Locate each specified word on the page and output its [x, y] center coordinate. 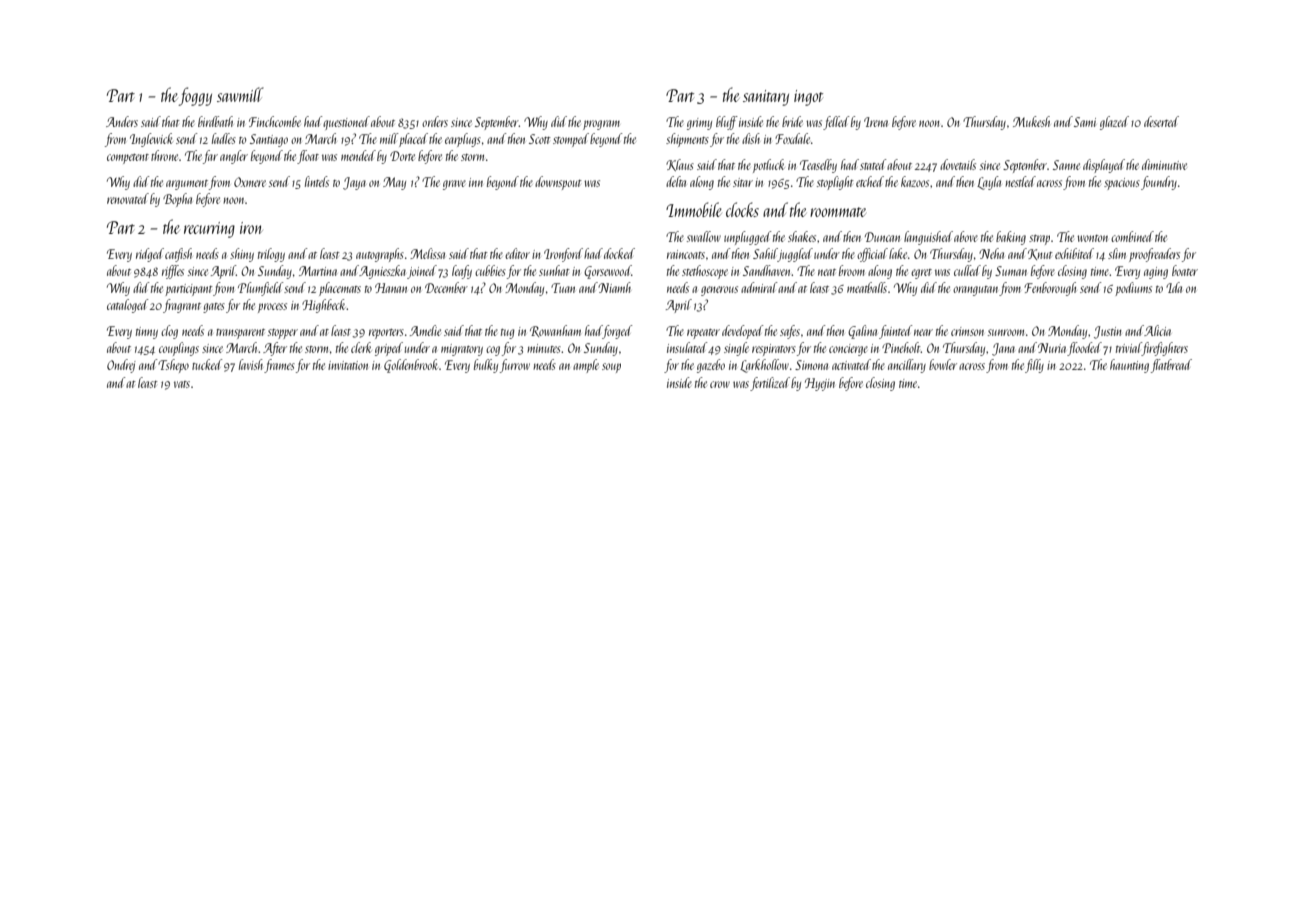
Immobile [694, 209]
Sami [1085, 122]
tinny [147, 333]
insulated [687, 347]
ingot [808, 98]
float [308, 157]
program [601, 125]
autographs [380, 255]
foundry [1159, 183]
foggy [195, 96]
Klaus [680, 165]
